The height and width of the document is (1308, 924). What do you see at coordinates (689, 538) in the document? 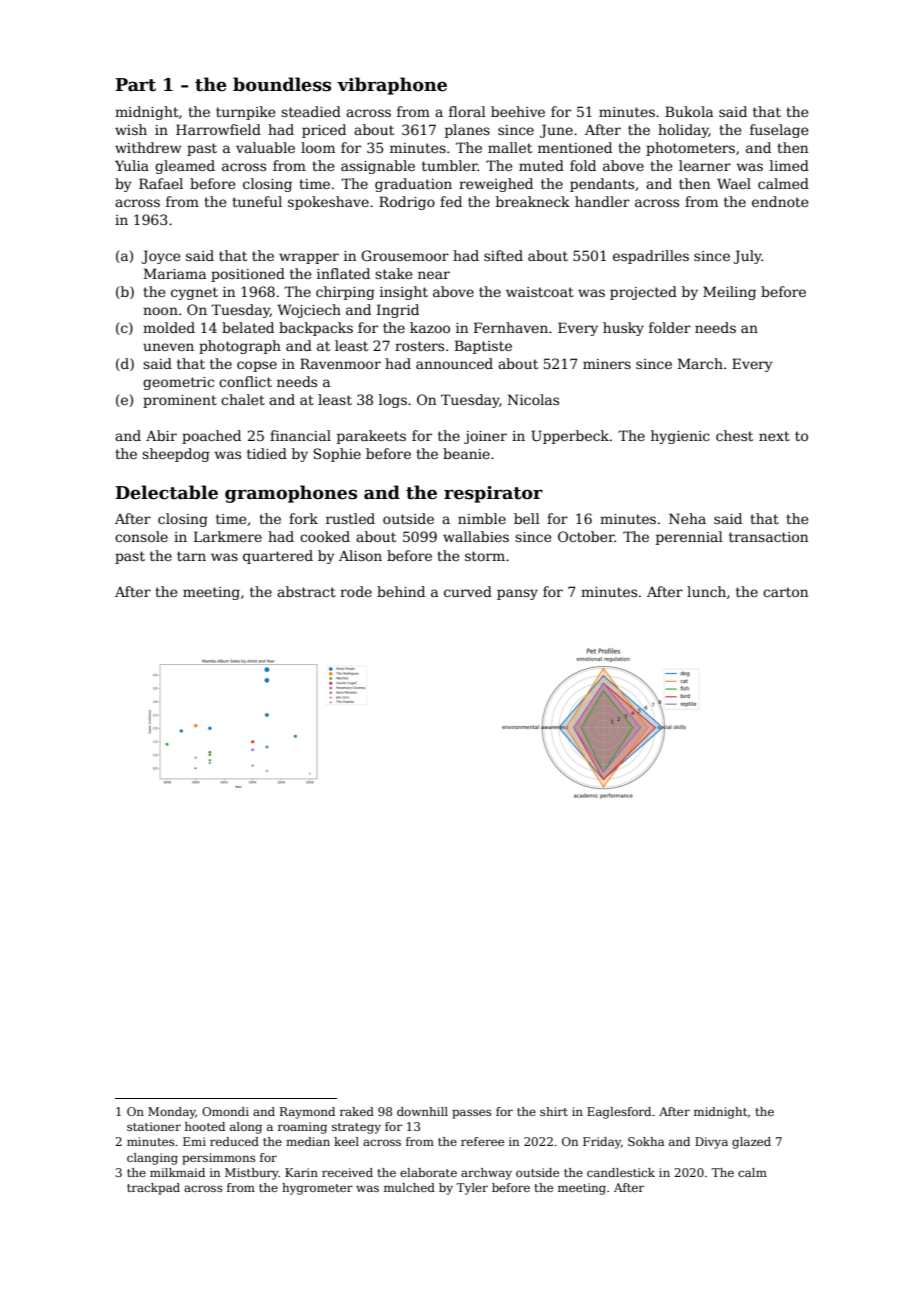
I see `perennial` at bounding box center [689, 538].
